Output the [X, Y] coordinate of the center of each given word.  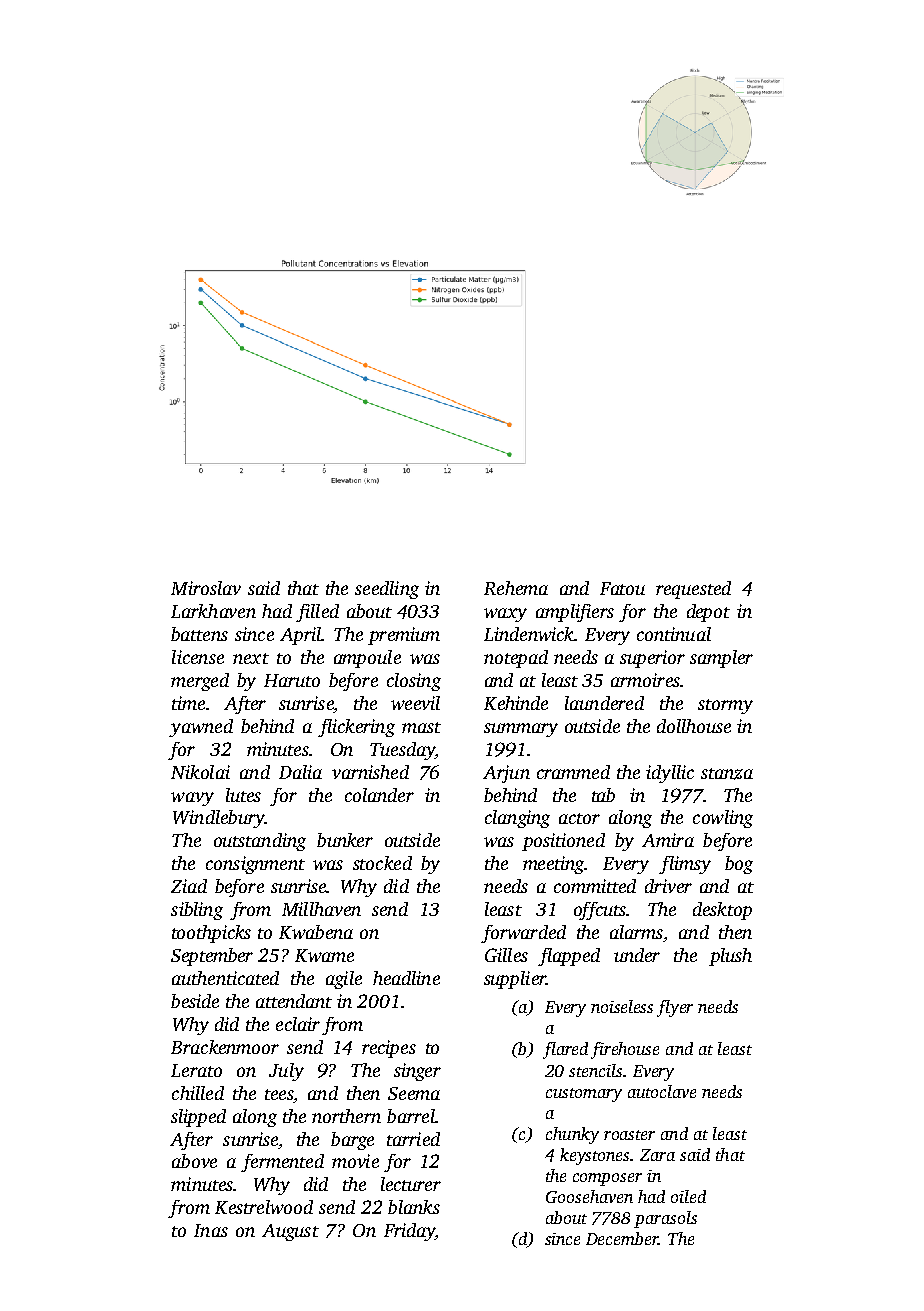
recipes [389, 1049]
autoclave [662, 1091]
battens [199, 634]
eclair [298, 1024]
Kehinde [516, 703]
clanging [517, 819]
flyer [675, 1008]
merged [200, 682]
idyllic [670, 774]
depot [708, 613]
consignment [255, 865]
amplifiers [575, 613]
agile [344, 980]
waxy [505, 615]
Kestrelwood [264, 1207]
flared [565, 1050]
